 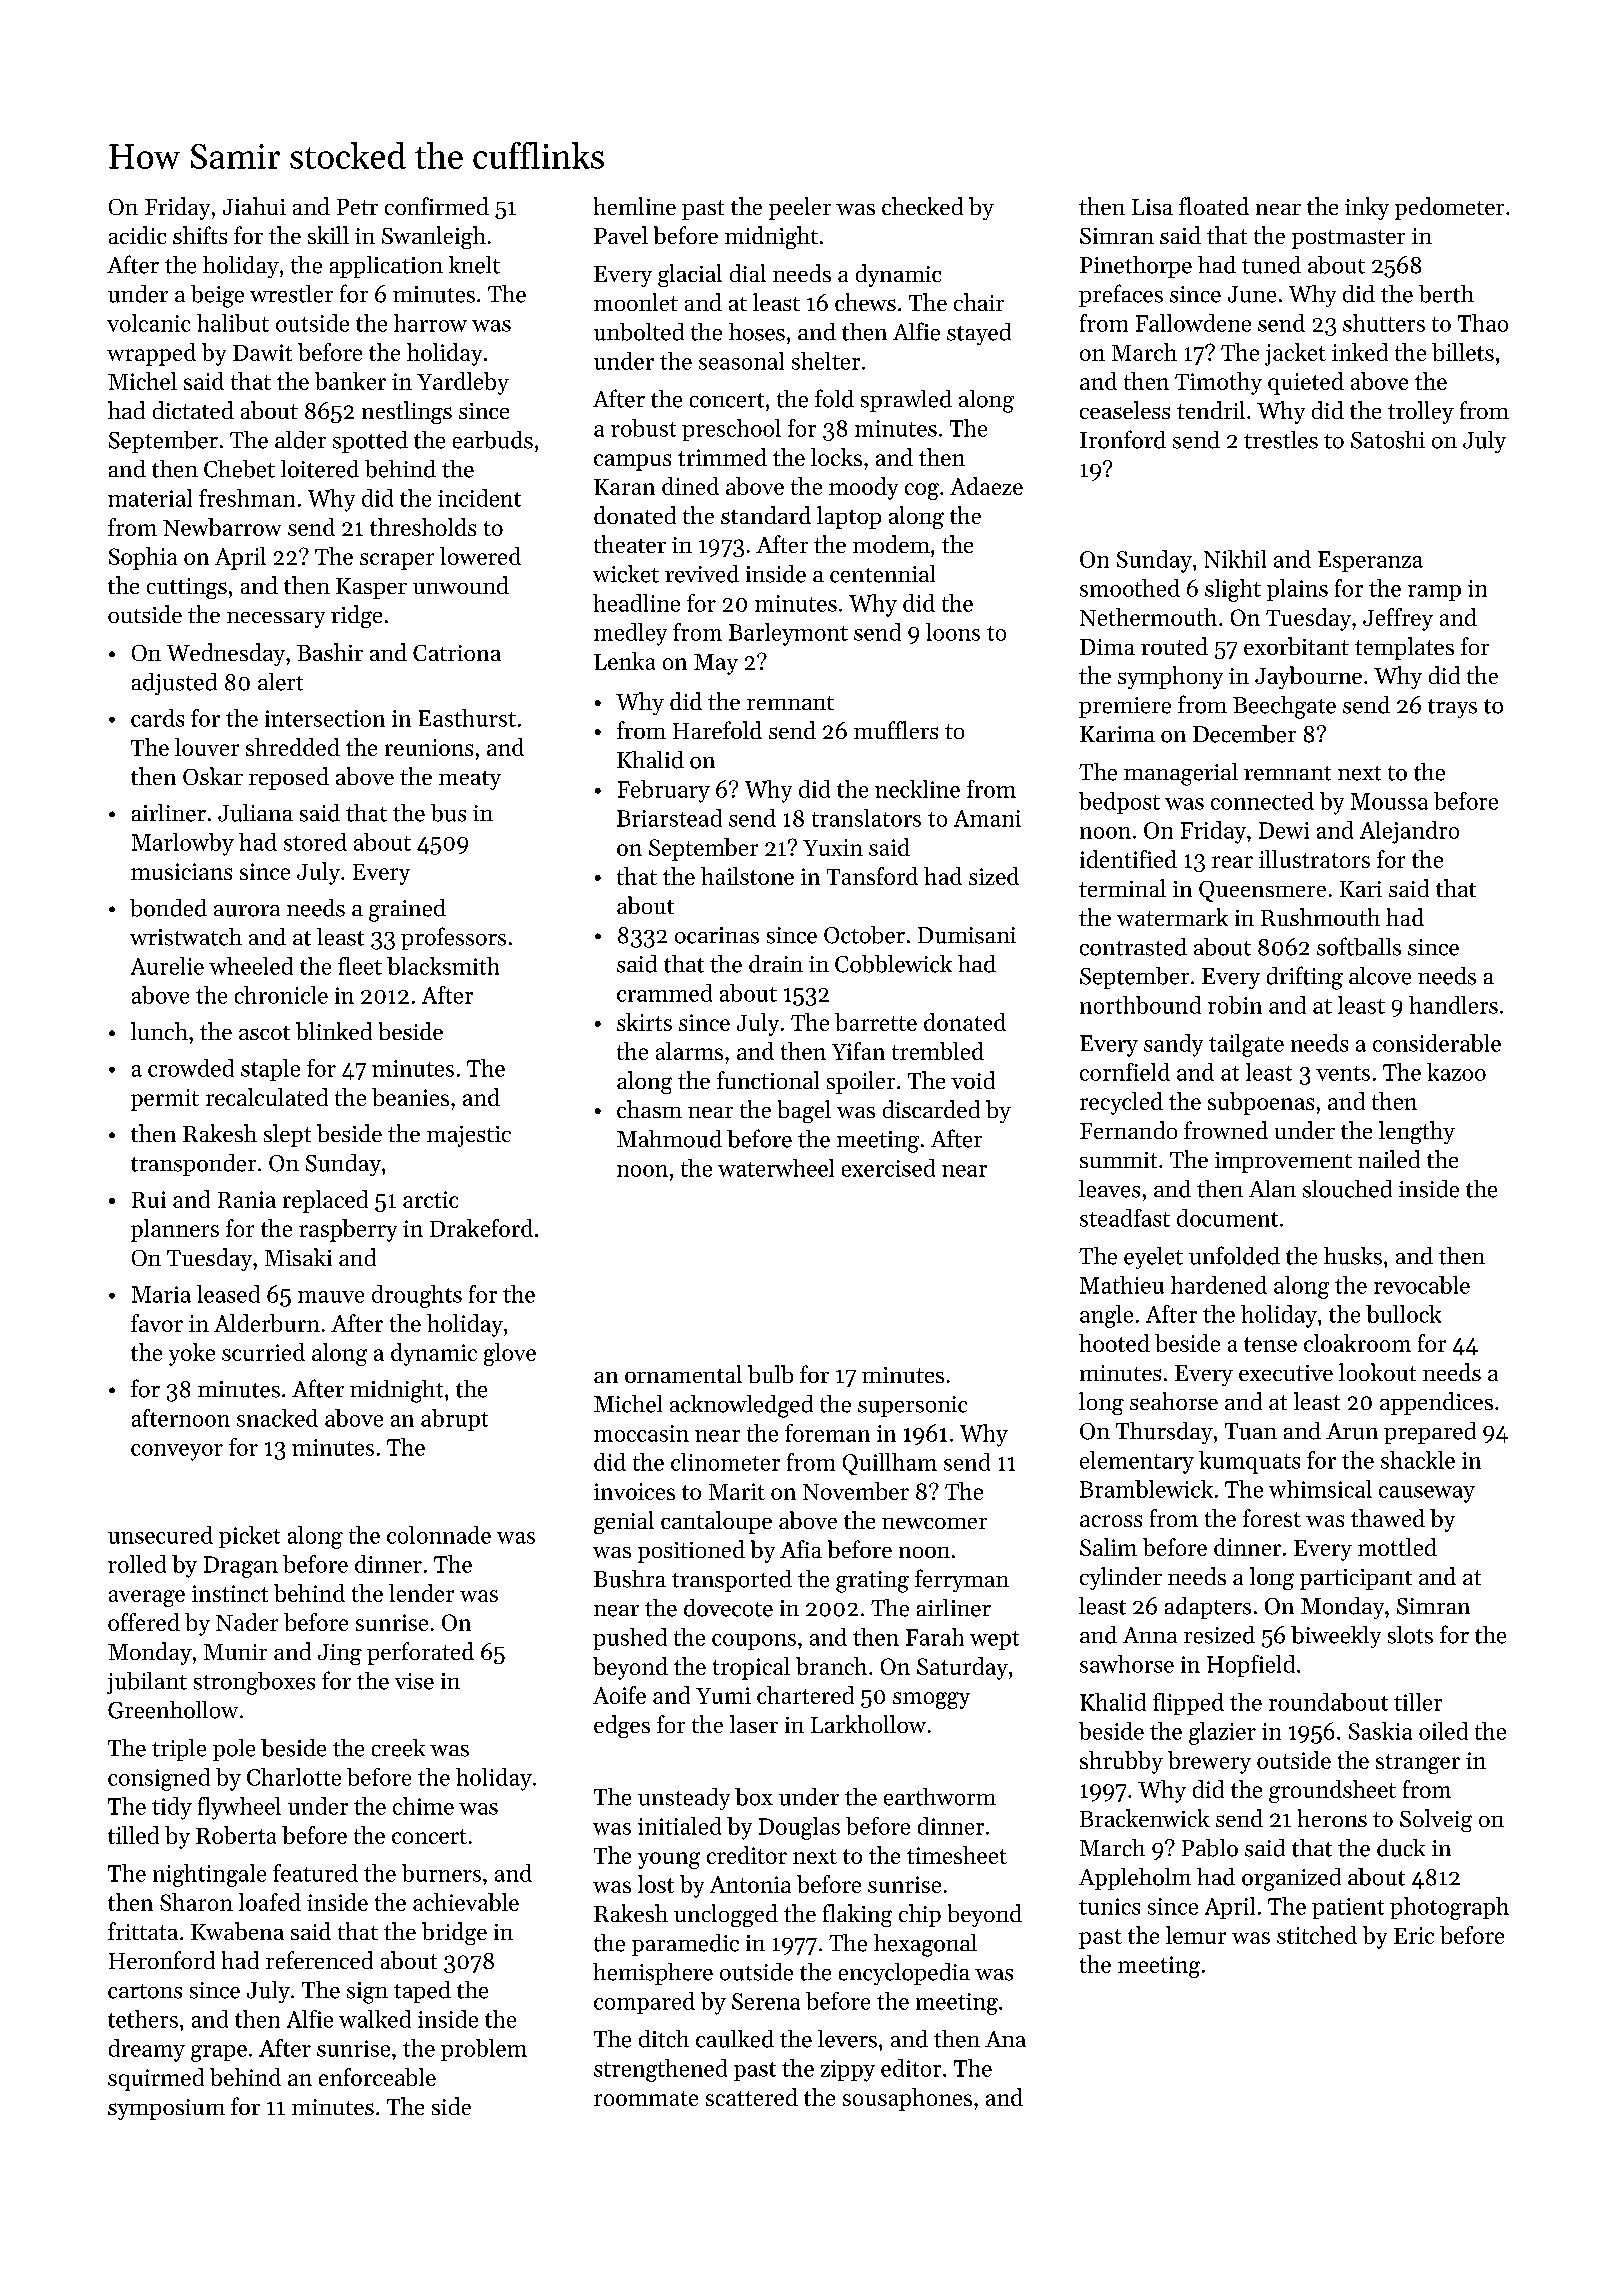 I want to click on sousaphones, so click(x=907, y=2099).
